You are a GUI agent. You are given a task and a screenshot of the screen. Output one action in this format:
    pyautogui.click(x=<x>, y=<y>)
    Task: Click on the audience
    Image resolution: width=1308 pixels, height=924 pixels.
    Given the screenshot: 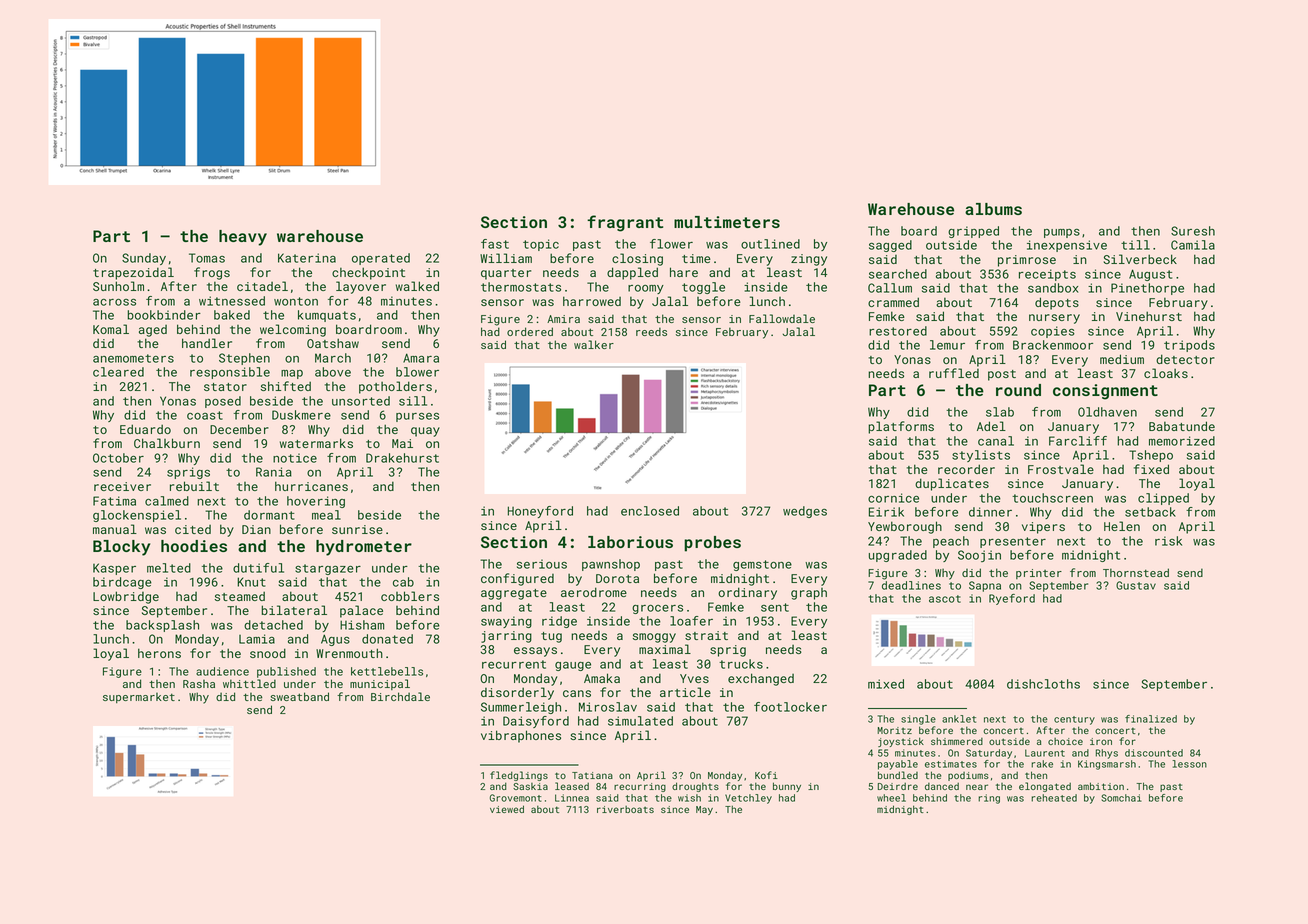 What is the action you would take?
    pyautogui.click(x=222, y=671)
